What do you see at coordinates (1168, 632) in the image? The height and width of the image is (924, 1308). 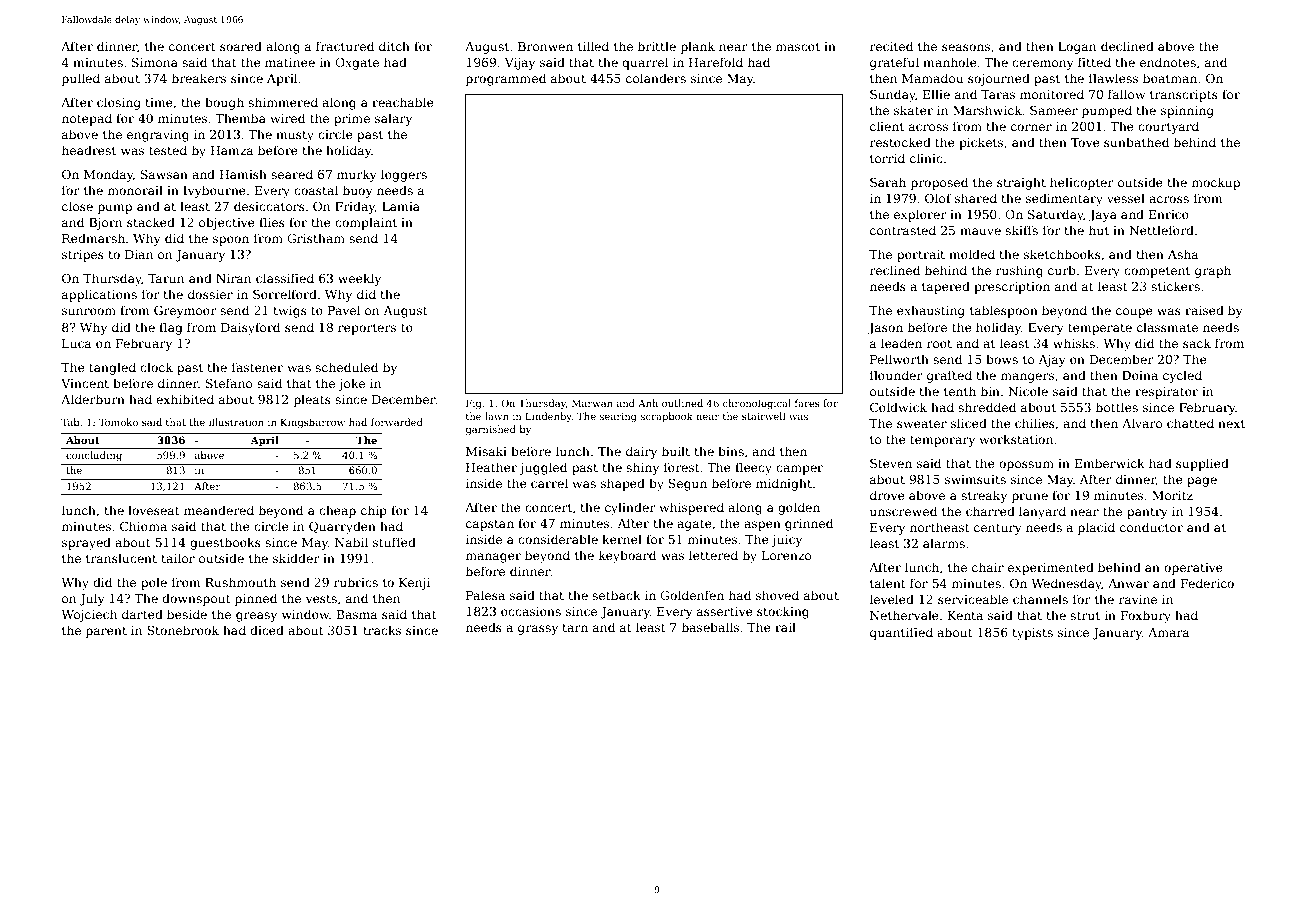 I see `Amara` at bounding box center [1168, 632].
